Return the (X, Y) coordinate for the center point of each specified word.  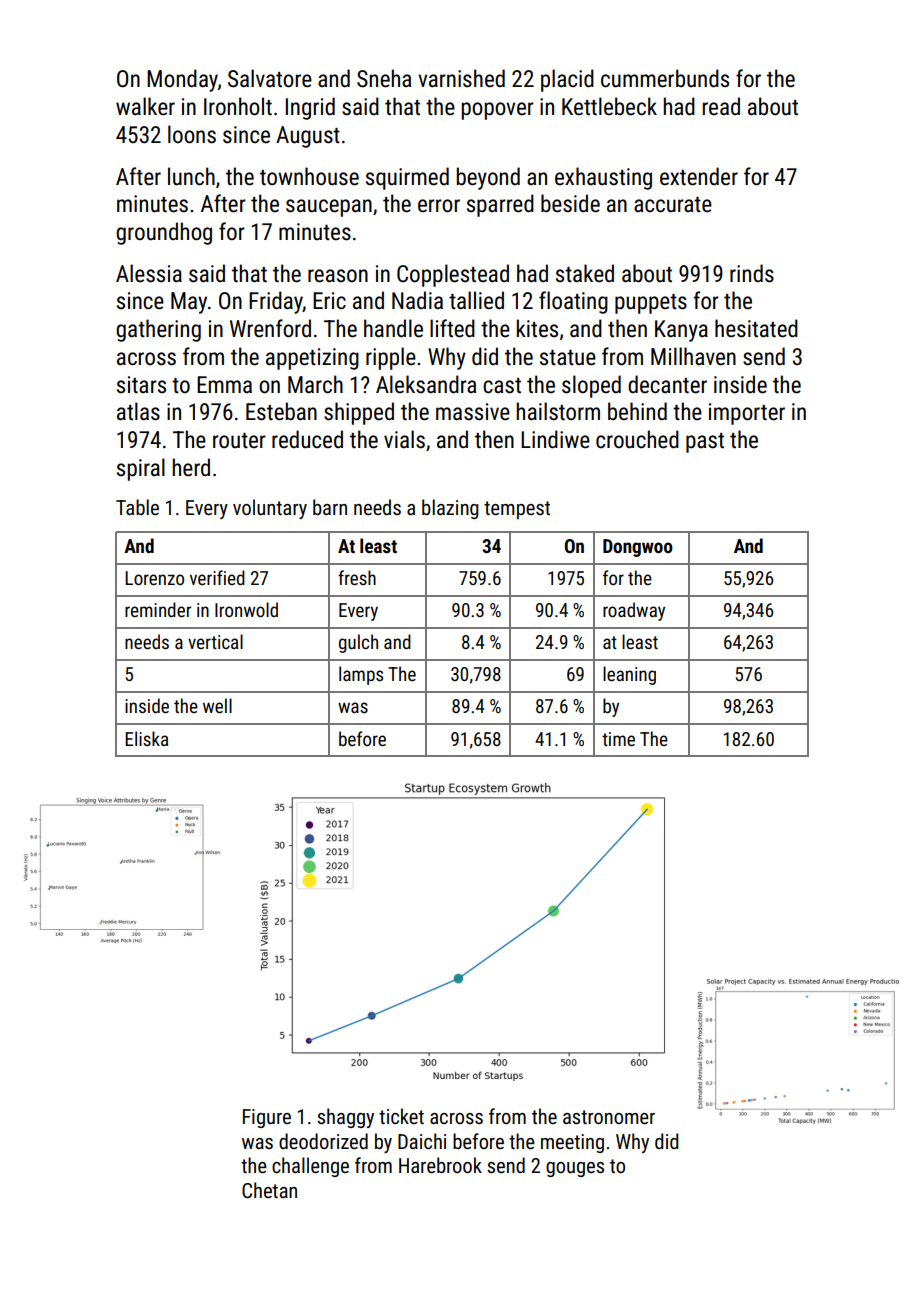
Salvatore (270, 78)
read (721, 106)
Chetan (269, 1190)
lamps (361, 675)
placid (567, 80)
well (217, 705)
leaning (629, 675)
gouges (575, 1169)
